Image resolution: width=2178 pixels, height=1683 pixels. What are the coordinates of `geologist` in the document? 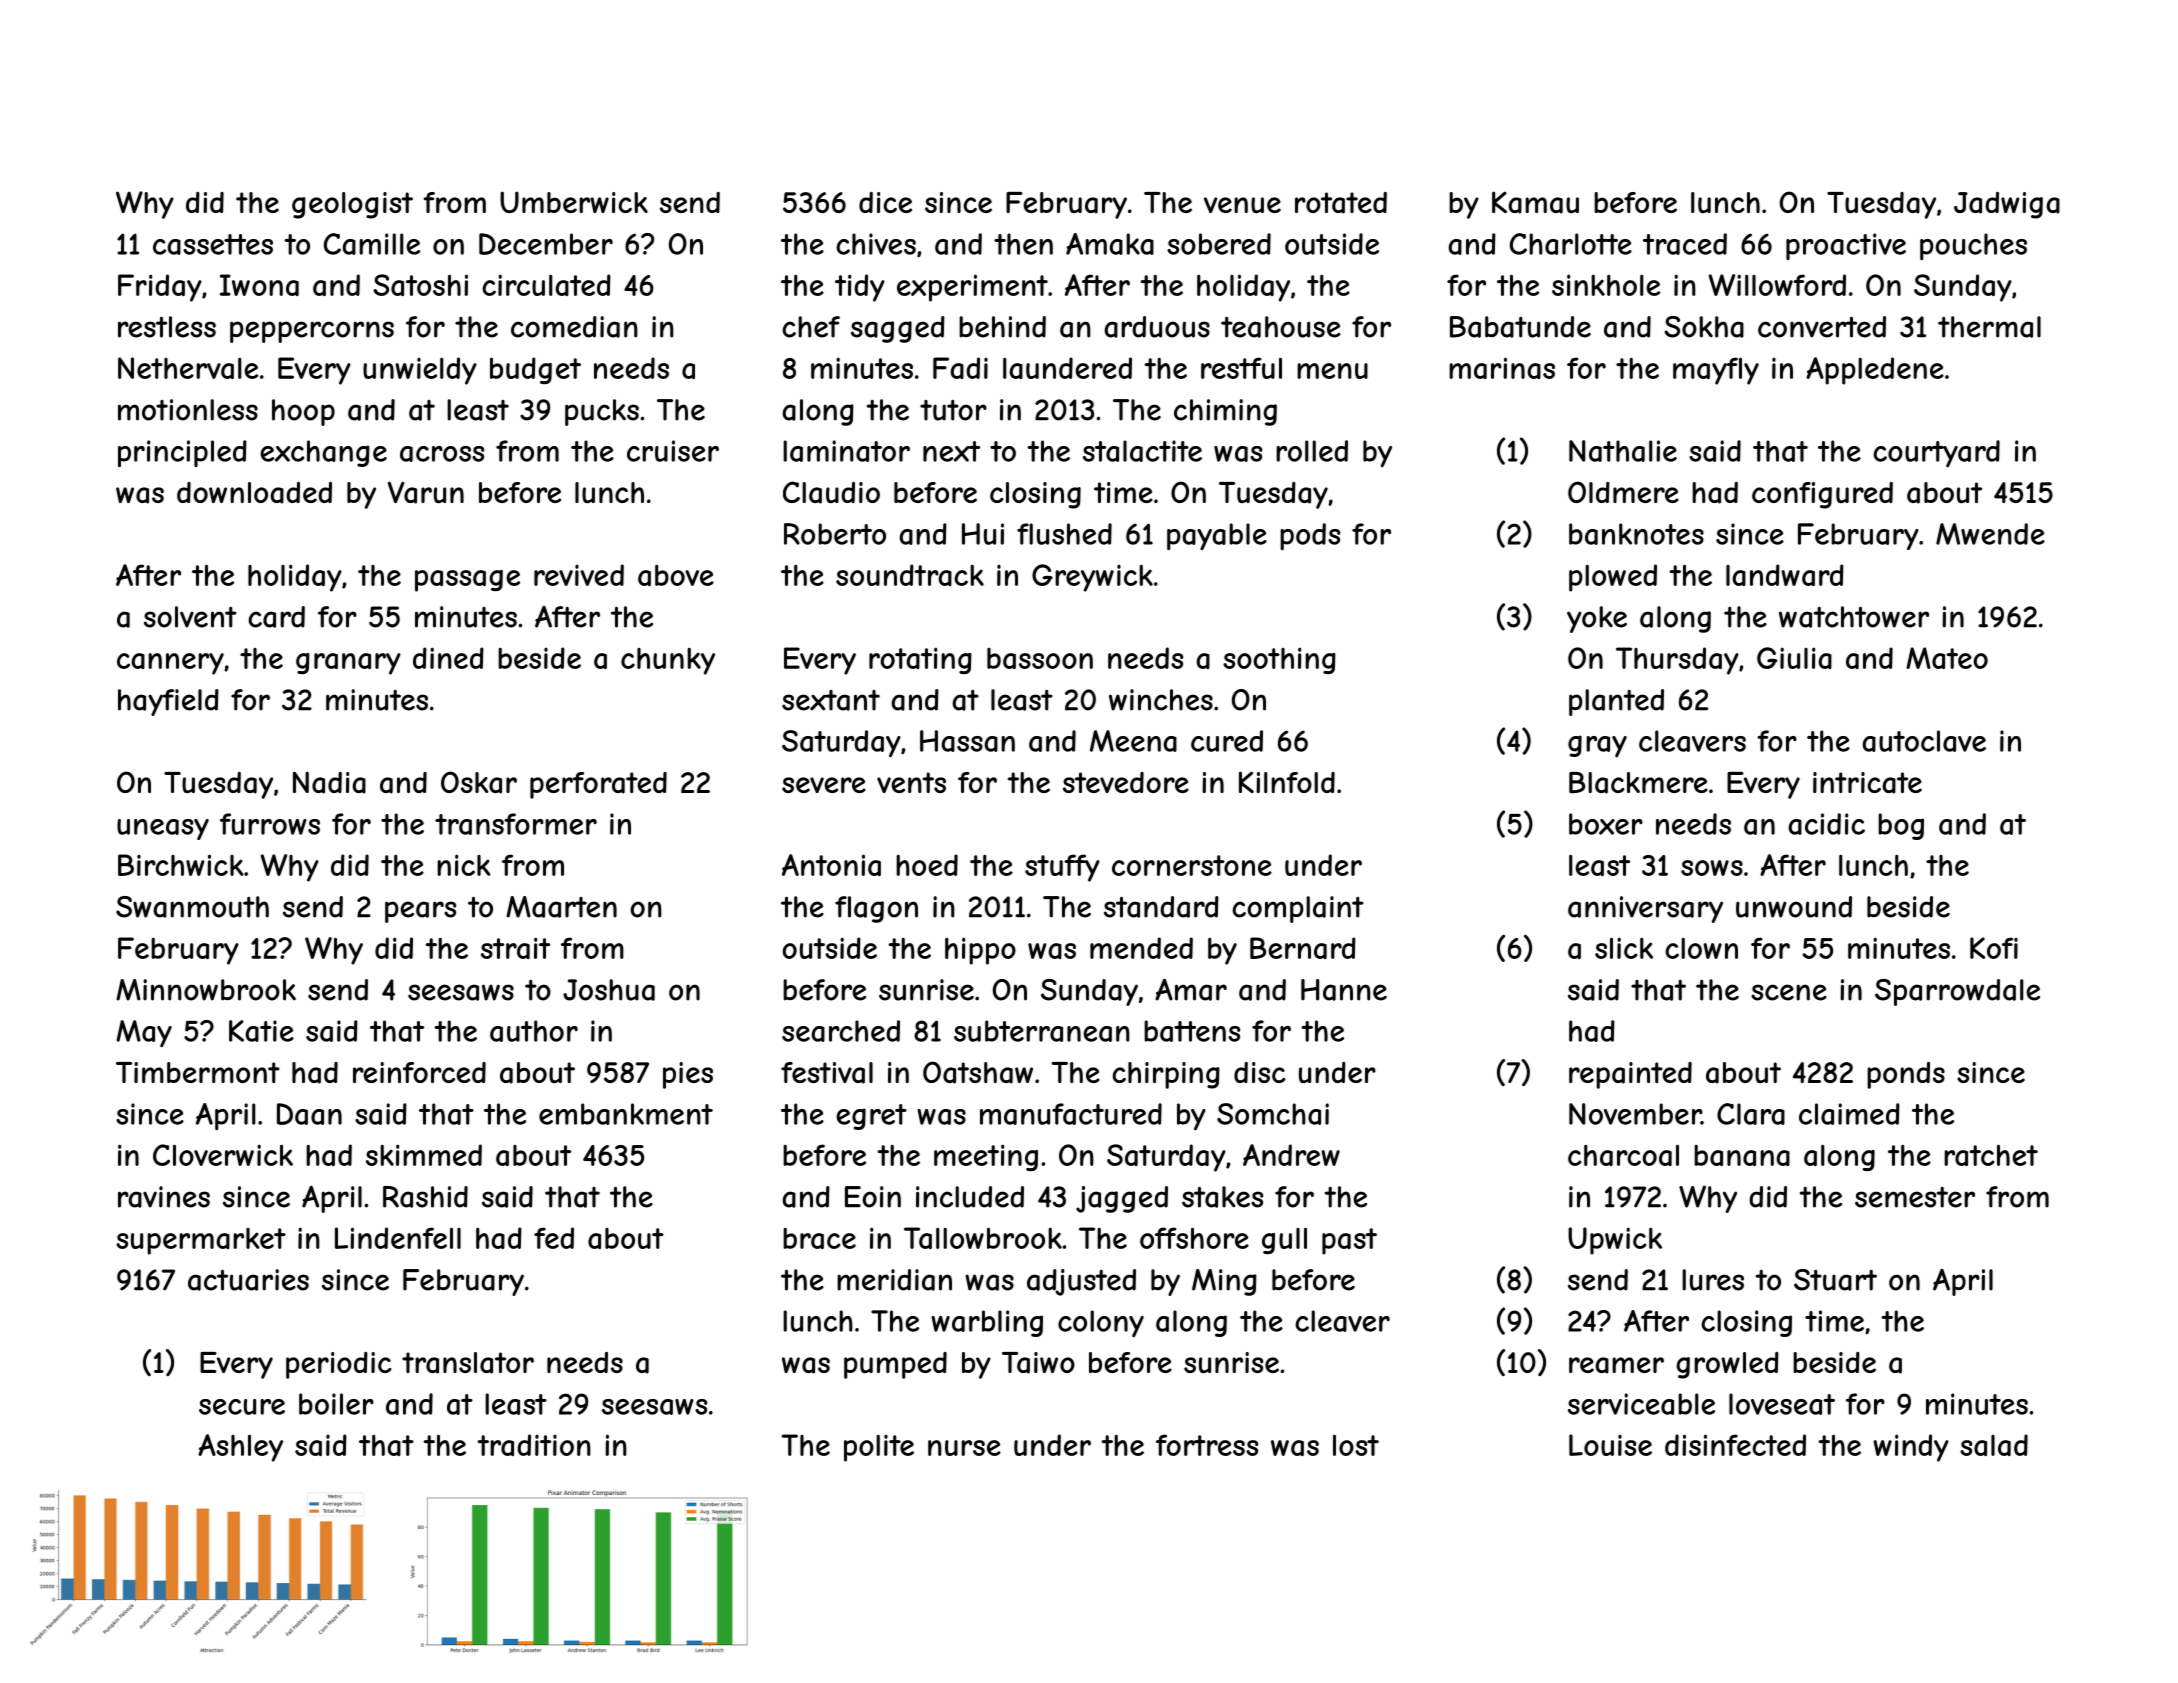 It's located at (352, 205).
